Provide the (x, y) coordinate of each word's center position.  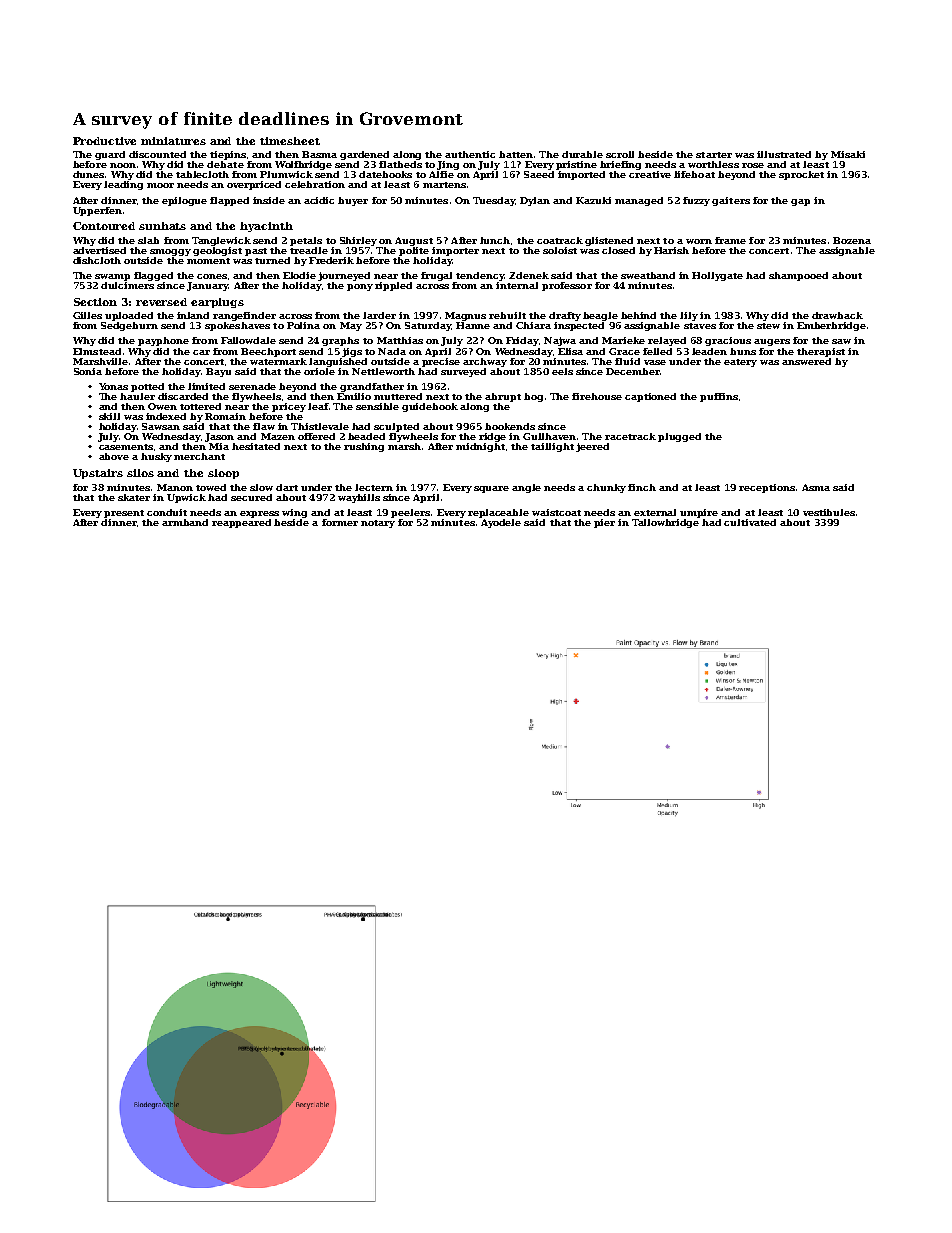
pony (360, 287)
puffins (719, 397)
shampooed (798, 276)
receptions (767, 488)
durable (582, 154)
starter (714, 155)
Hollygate (717, 276)
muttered (398, 396)
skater (134, 497)
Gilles (87, 315)
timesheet (290, 141)
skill (109, 416)
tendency (480, 276)
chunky (606, 488)
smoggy (170, 252)
